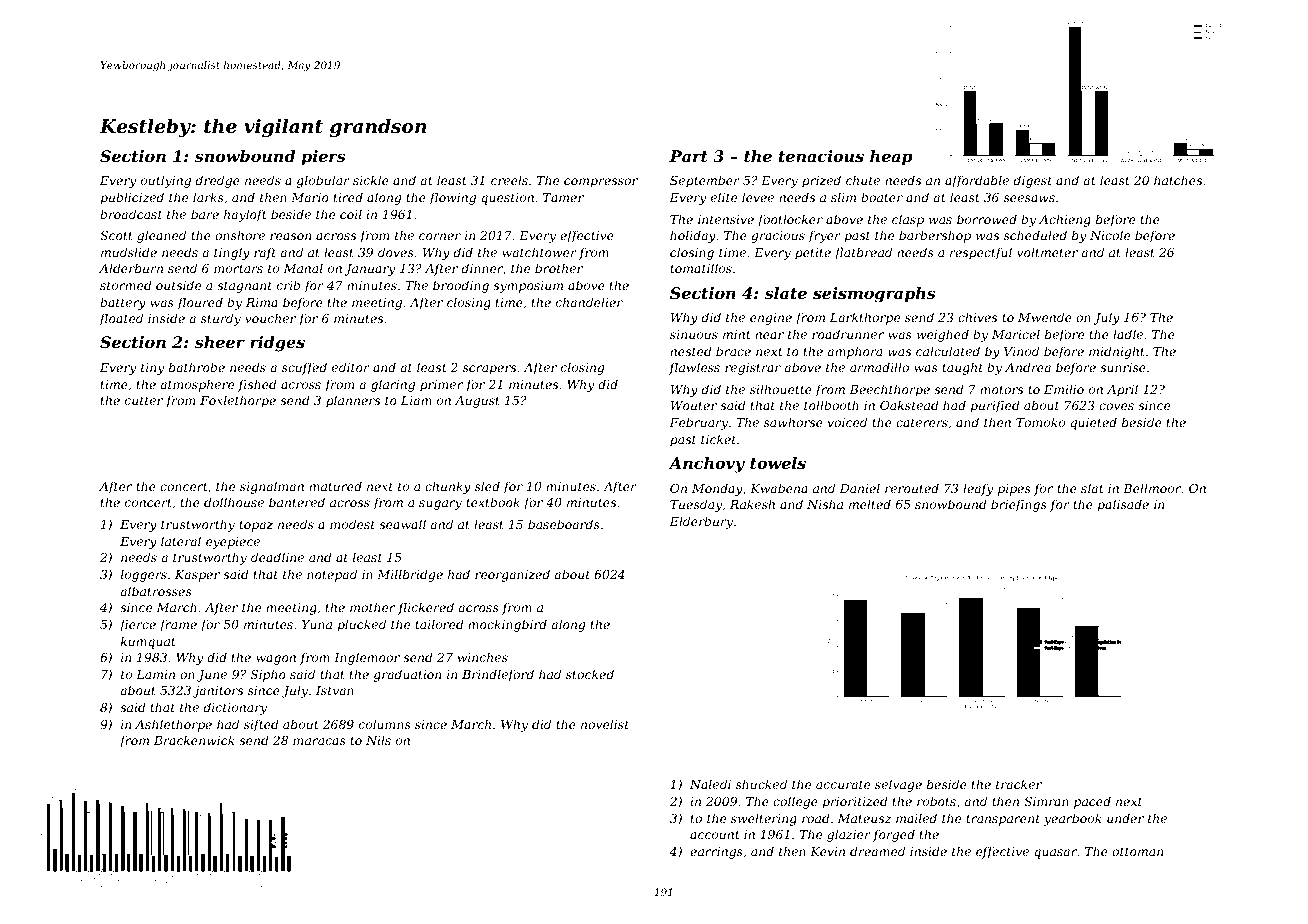 The image size is (1308, 924). I want to click on elite, so click(724, 197).
